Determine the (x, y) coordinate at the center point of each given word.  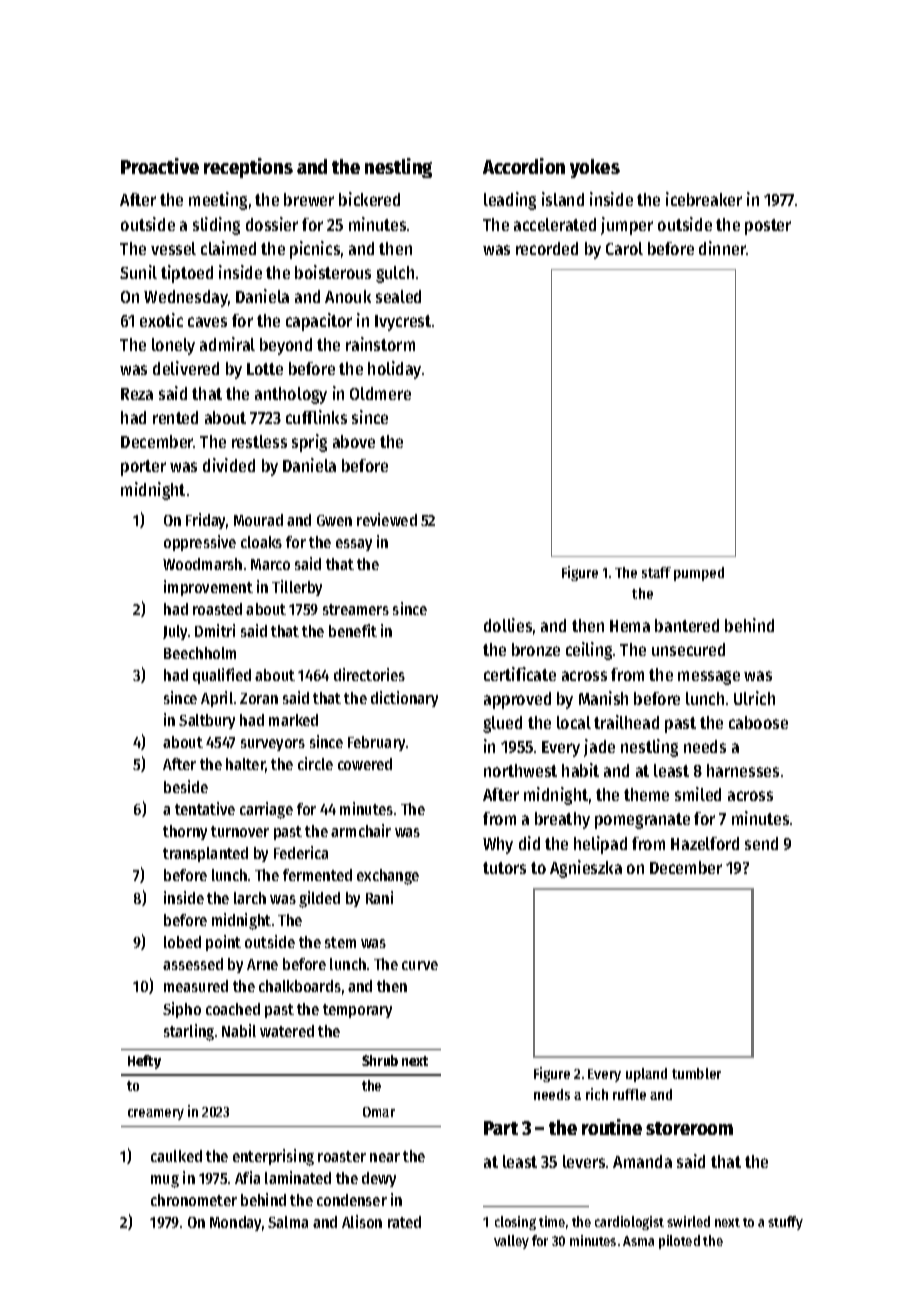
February (376, 743)
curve (420, 965)
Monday (235, 1223)
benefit (353, 630)
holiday (394, 370)
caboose (758, 722)
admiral (227, 344)
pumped (699, 574)
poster (768, 227)
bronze (536, 649)
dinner (722, 248)
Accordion (524, 166)
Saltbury (207, 721)
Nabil (239, 1030)
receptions (248, 168)
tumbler (696, 1073)
